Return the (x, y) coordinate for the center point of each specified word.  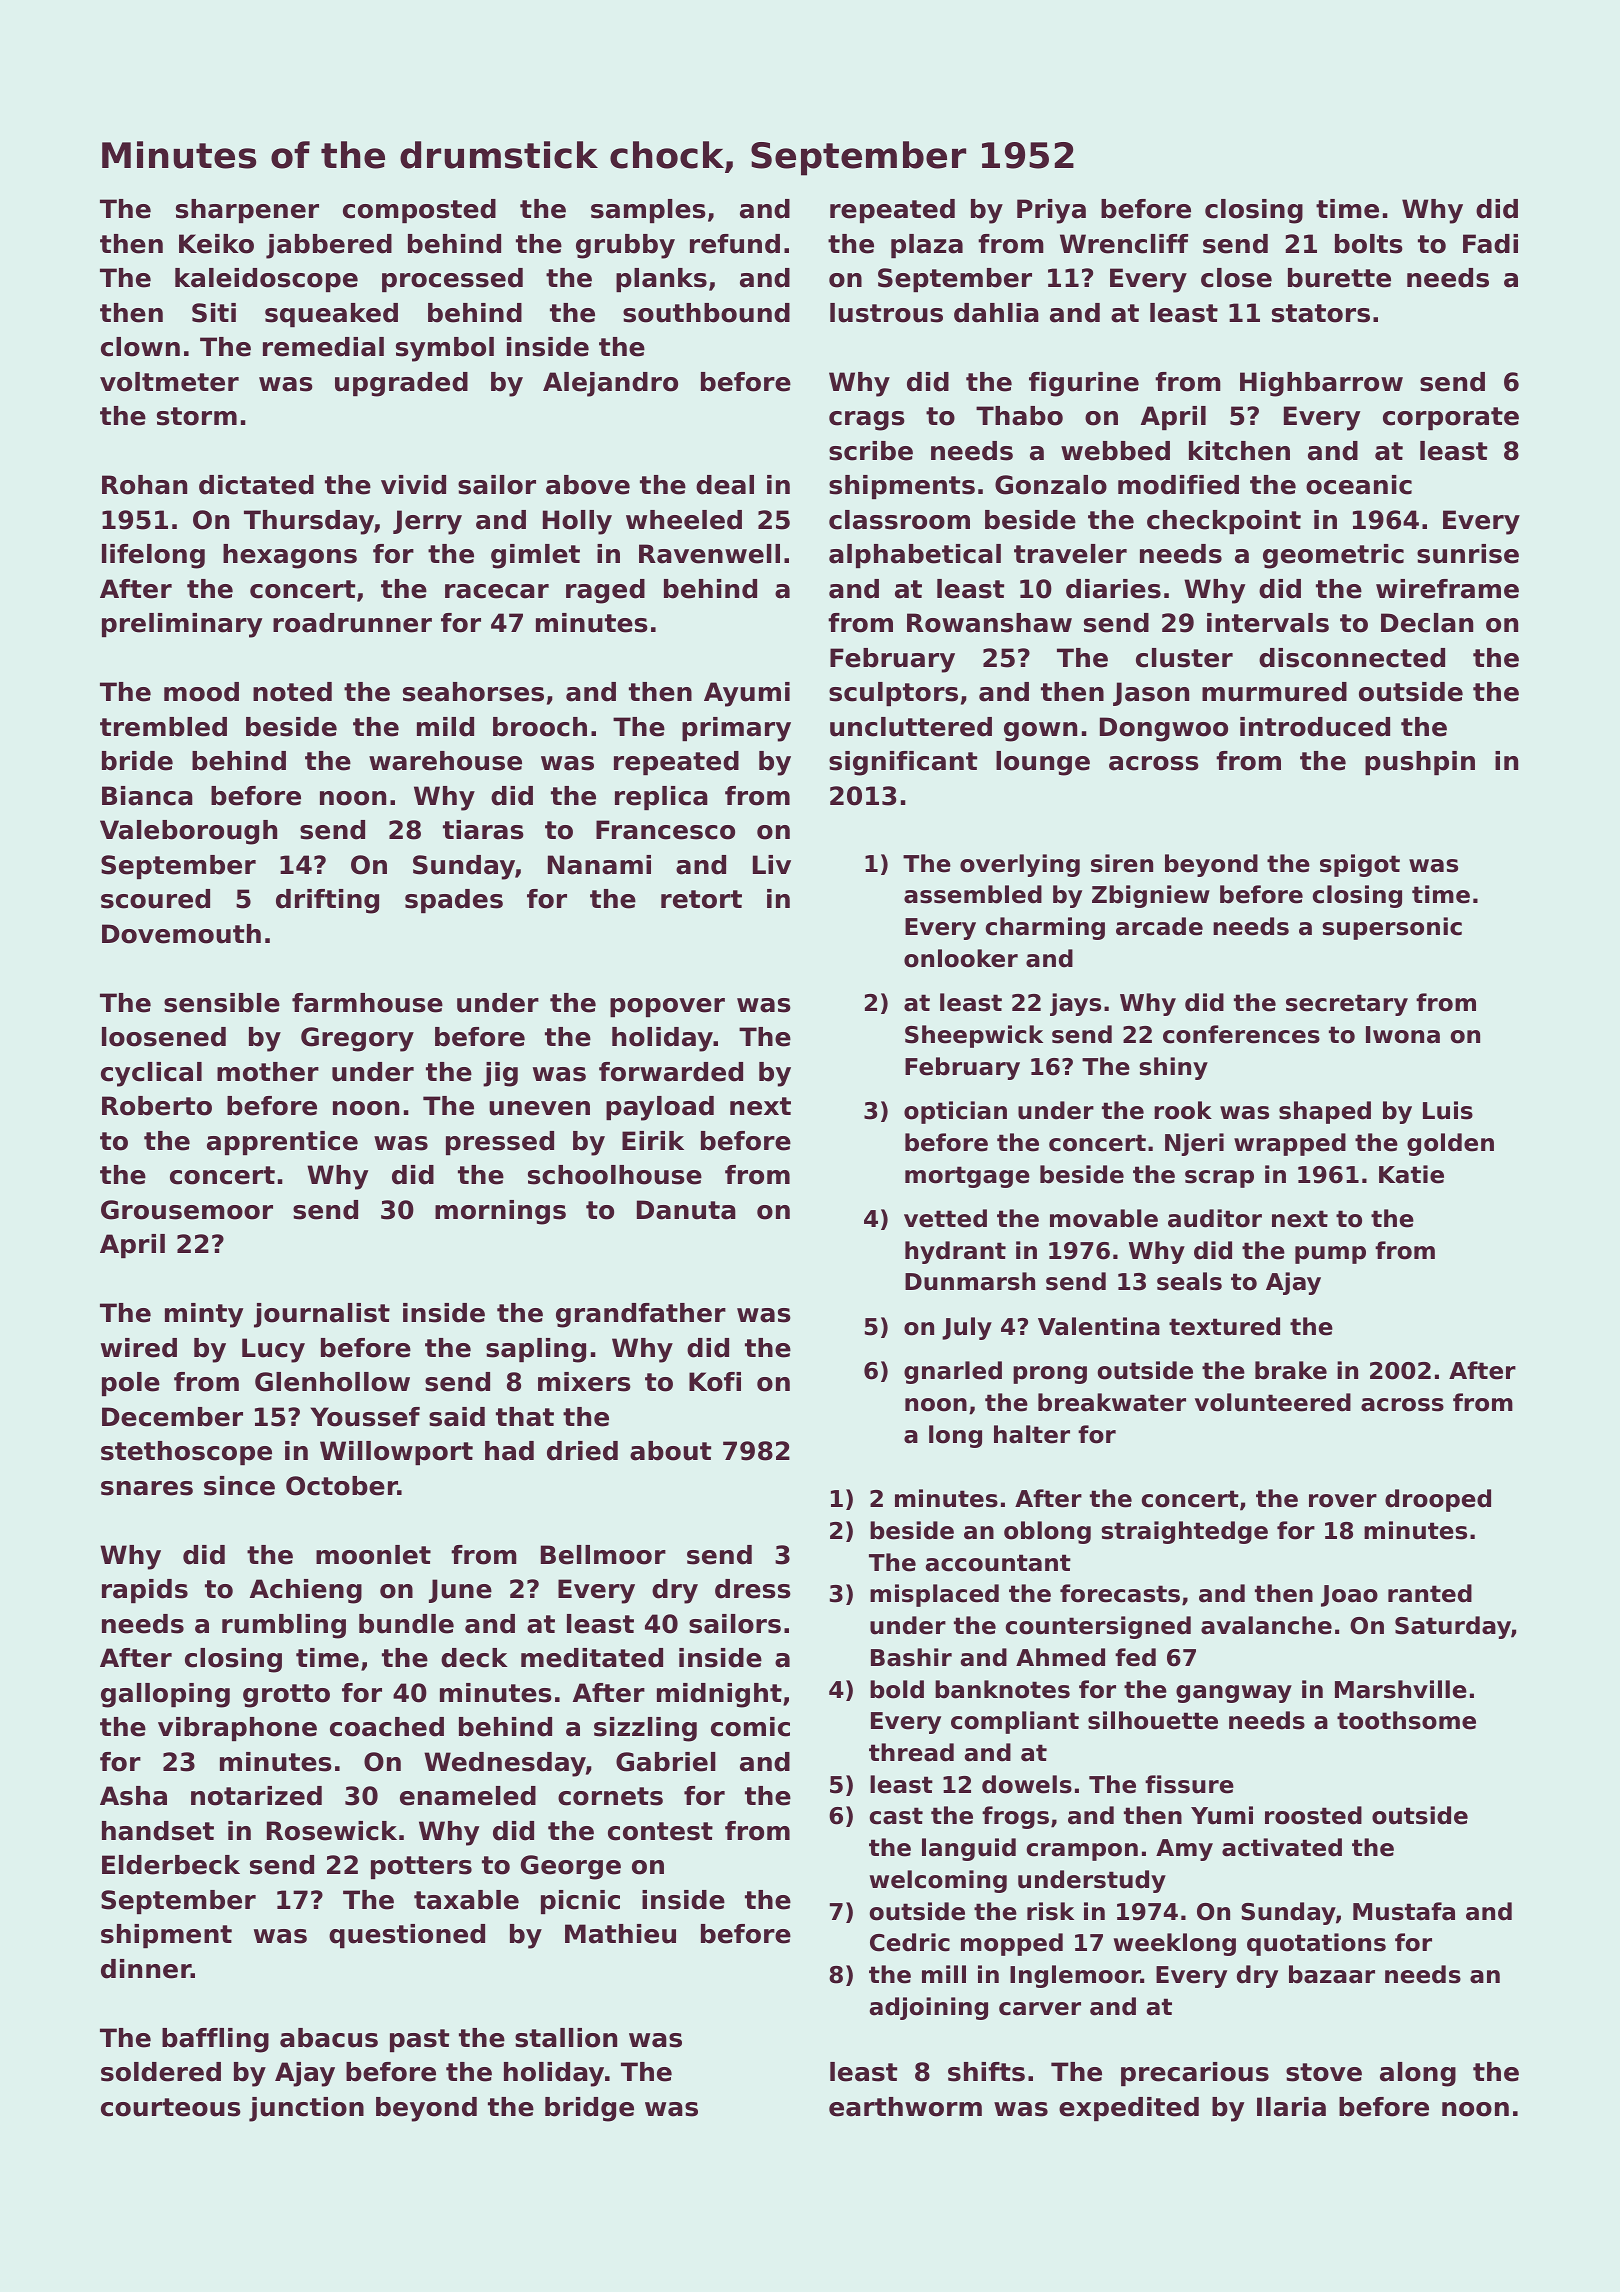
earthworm (905, 2107)
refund (735, 244)
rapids (145, 1591)
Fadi (1490, 244)
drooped (1438, 1500)
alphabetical (915, 556)
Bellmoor (603, 1555)
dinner (146, 1969)
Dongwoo (1164, 729)
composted (419, 211)
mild (445, 727)
